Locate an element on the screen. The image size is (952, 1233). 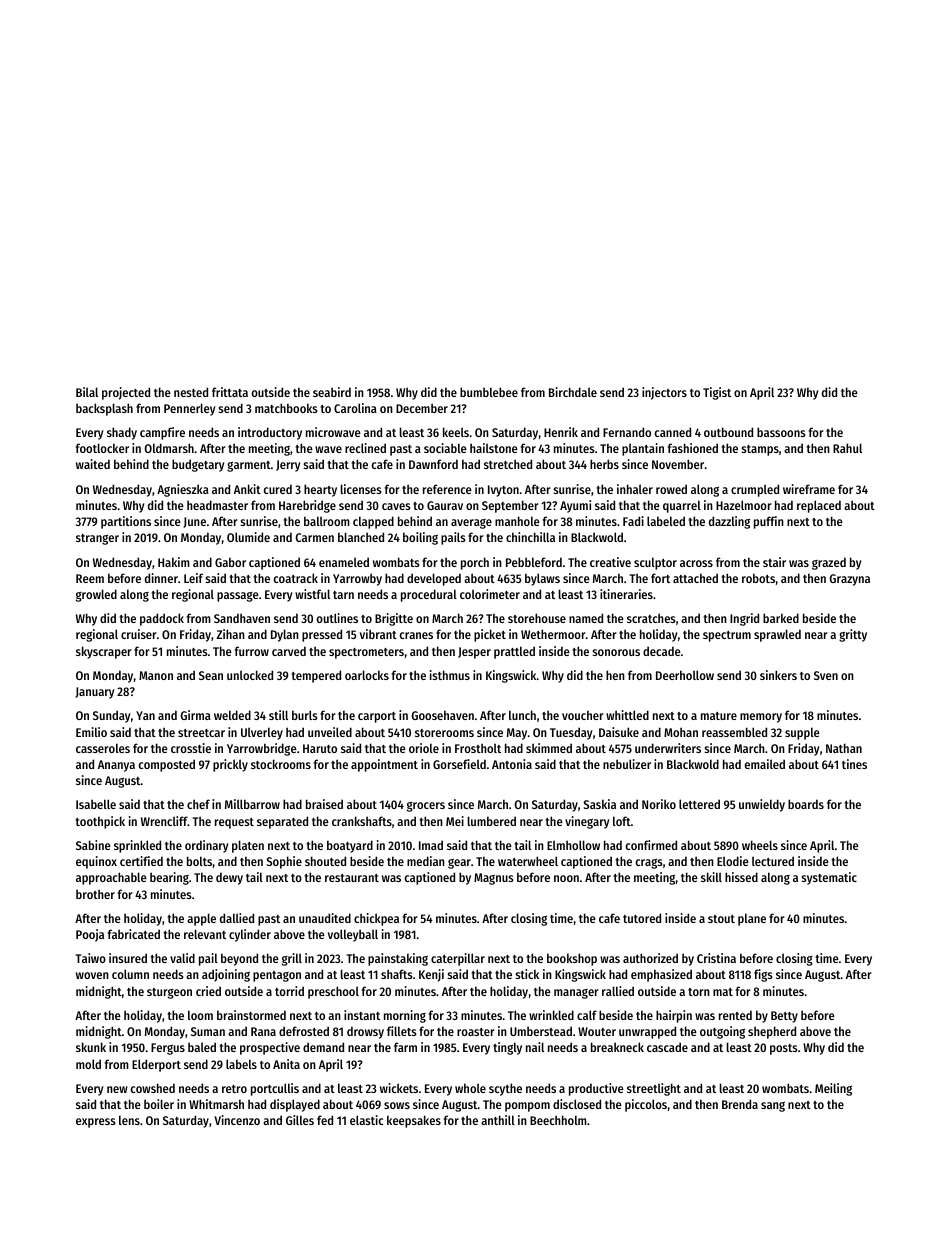
systematic is located at coordinates (829, 878).
